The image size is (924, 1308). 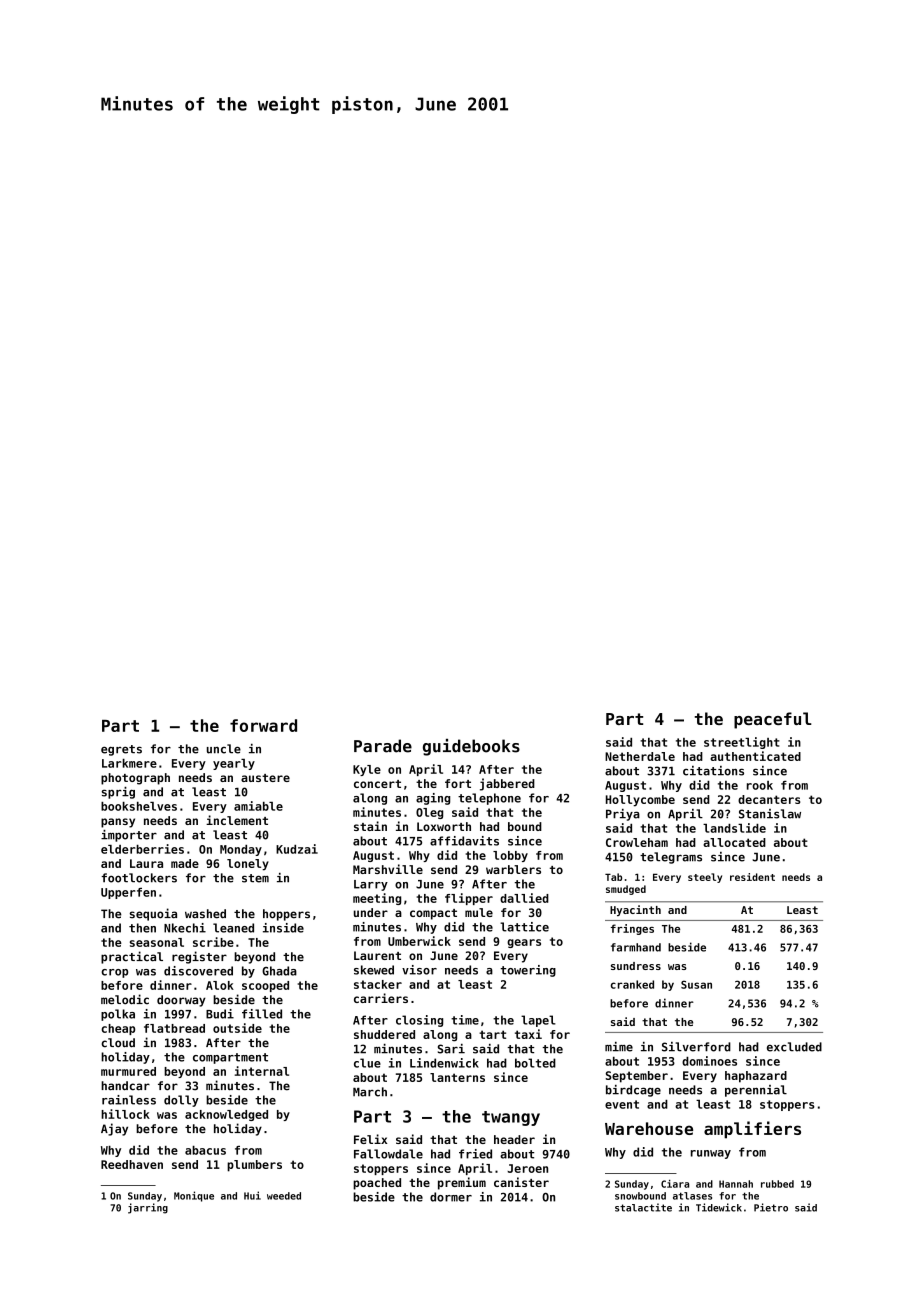 I want to click on telegrams, so click(x=671, y=858).
